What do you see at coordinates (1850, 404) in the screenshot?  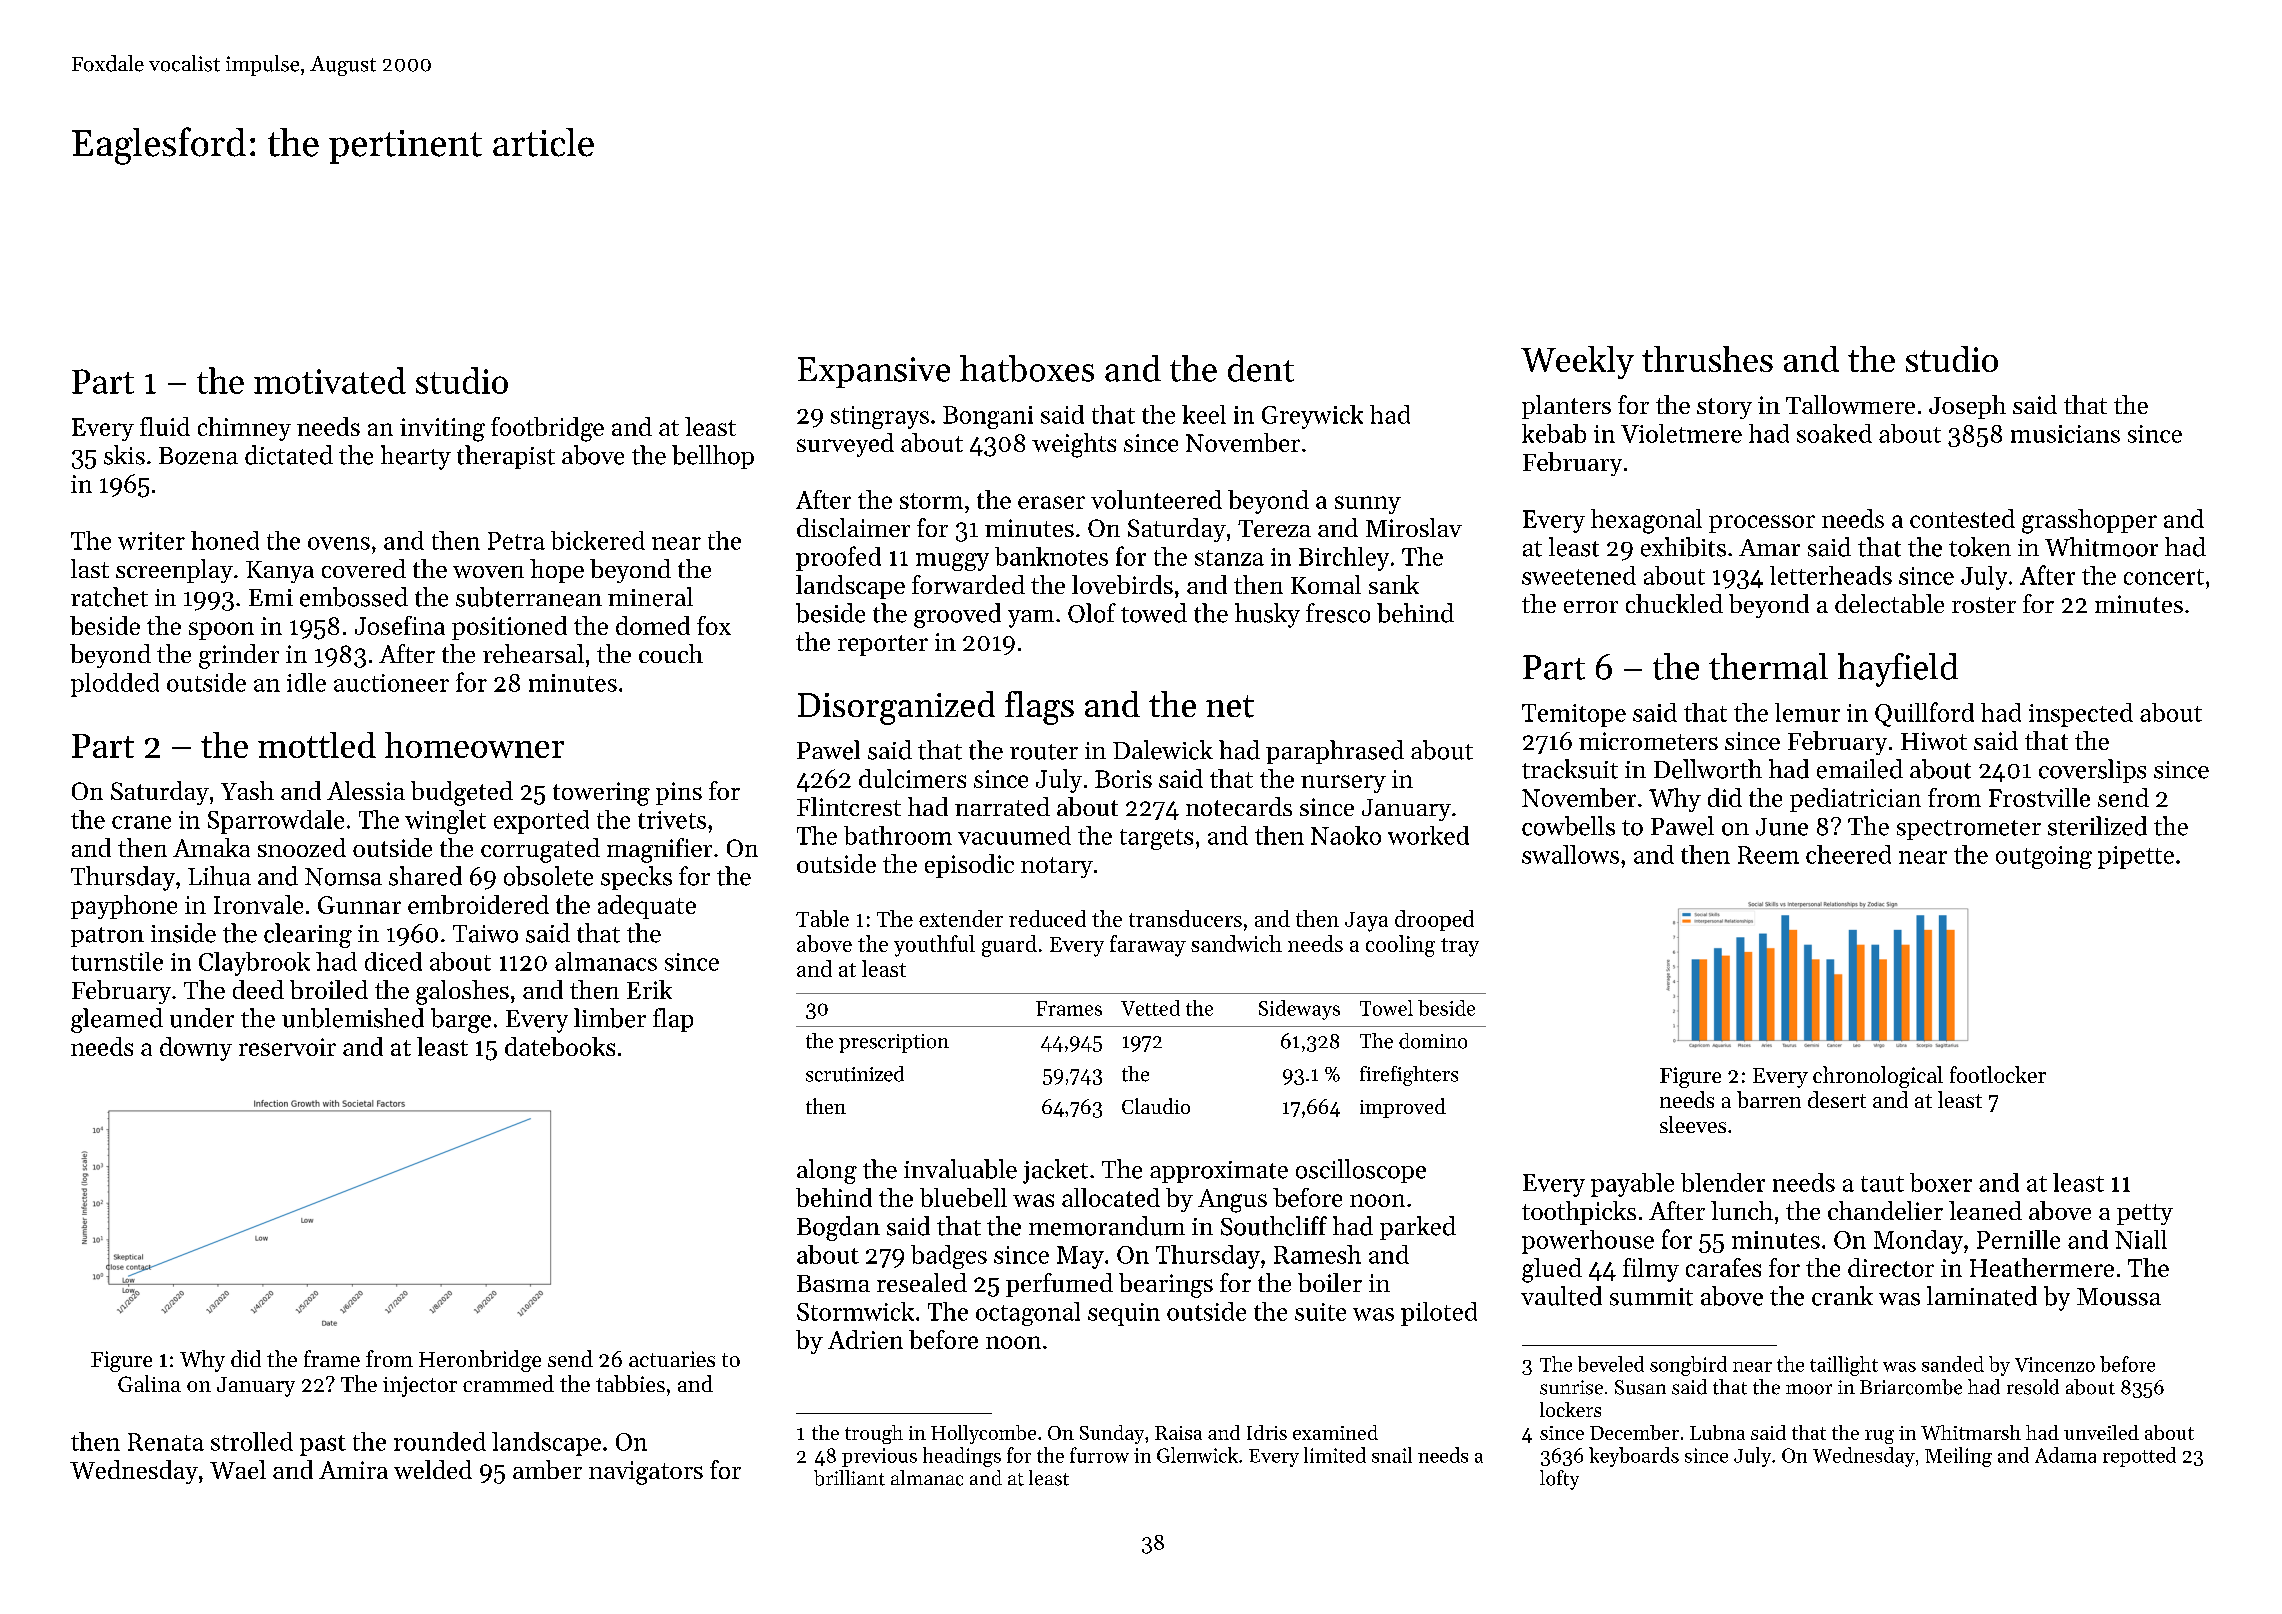 I see `Tallowmere` at bounding box center [1850, 404].
